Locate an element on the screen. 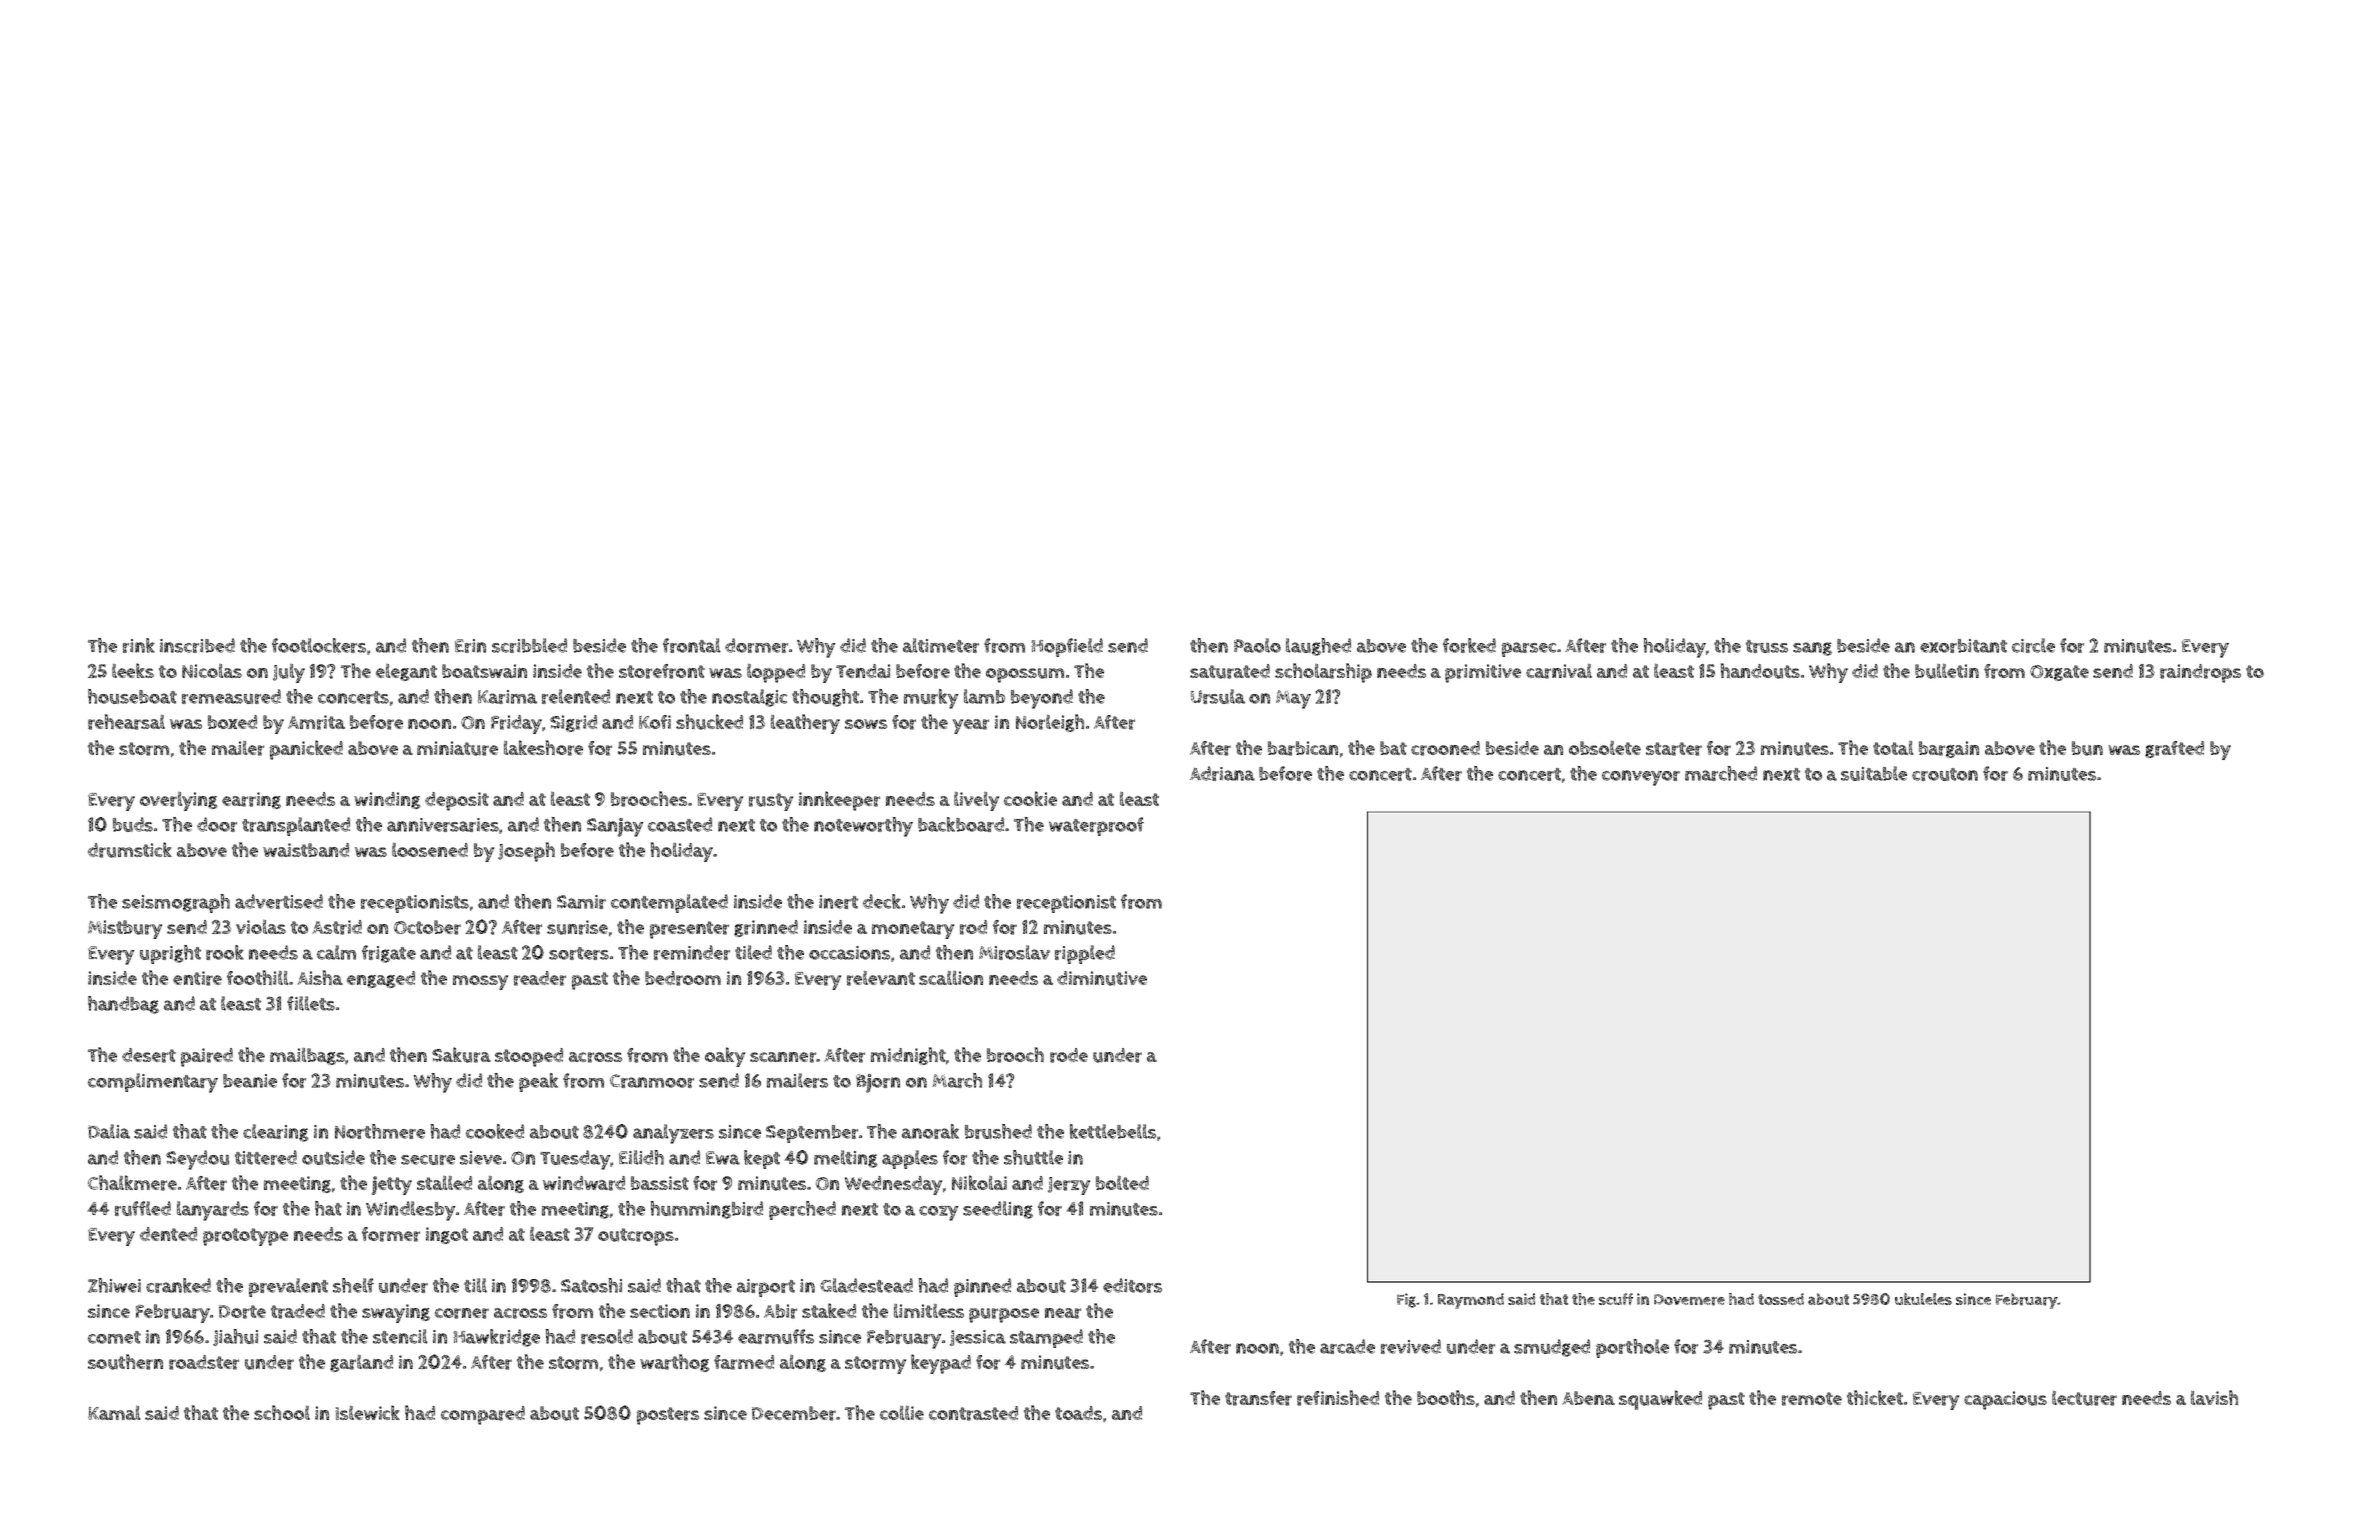 Image resolution: width=2355 pixels, height=1524 pixels. rehearsal is located at coordinates (126, 722).
